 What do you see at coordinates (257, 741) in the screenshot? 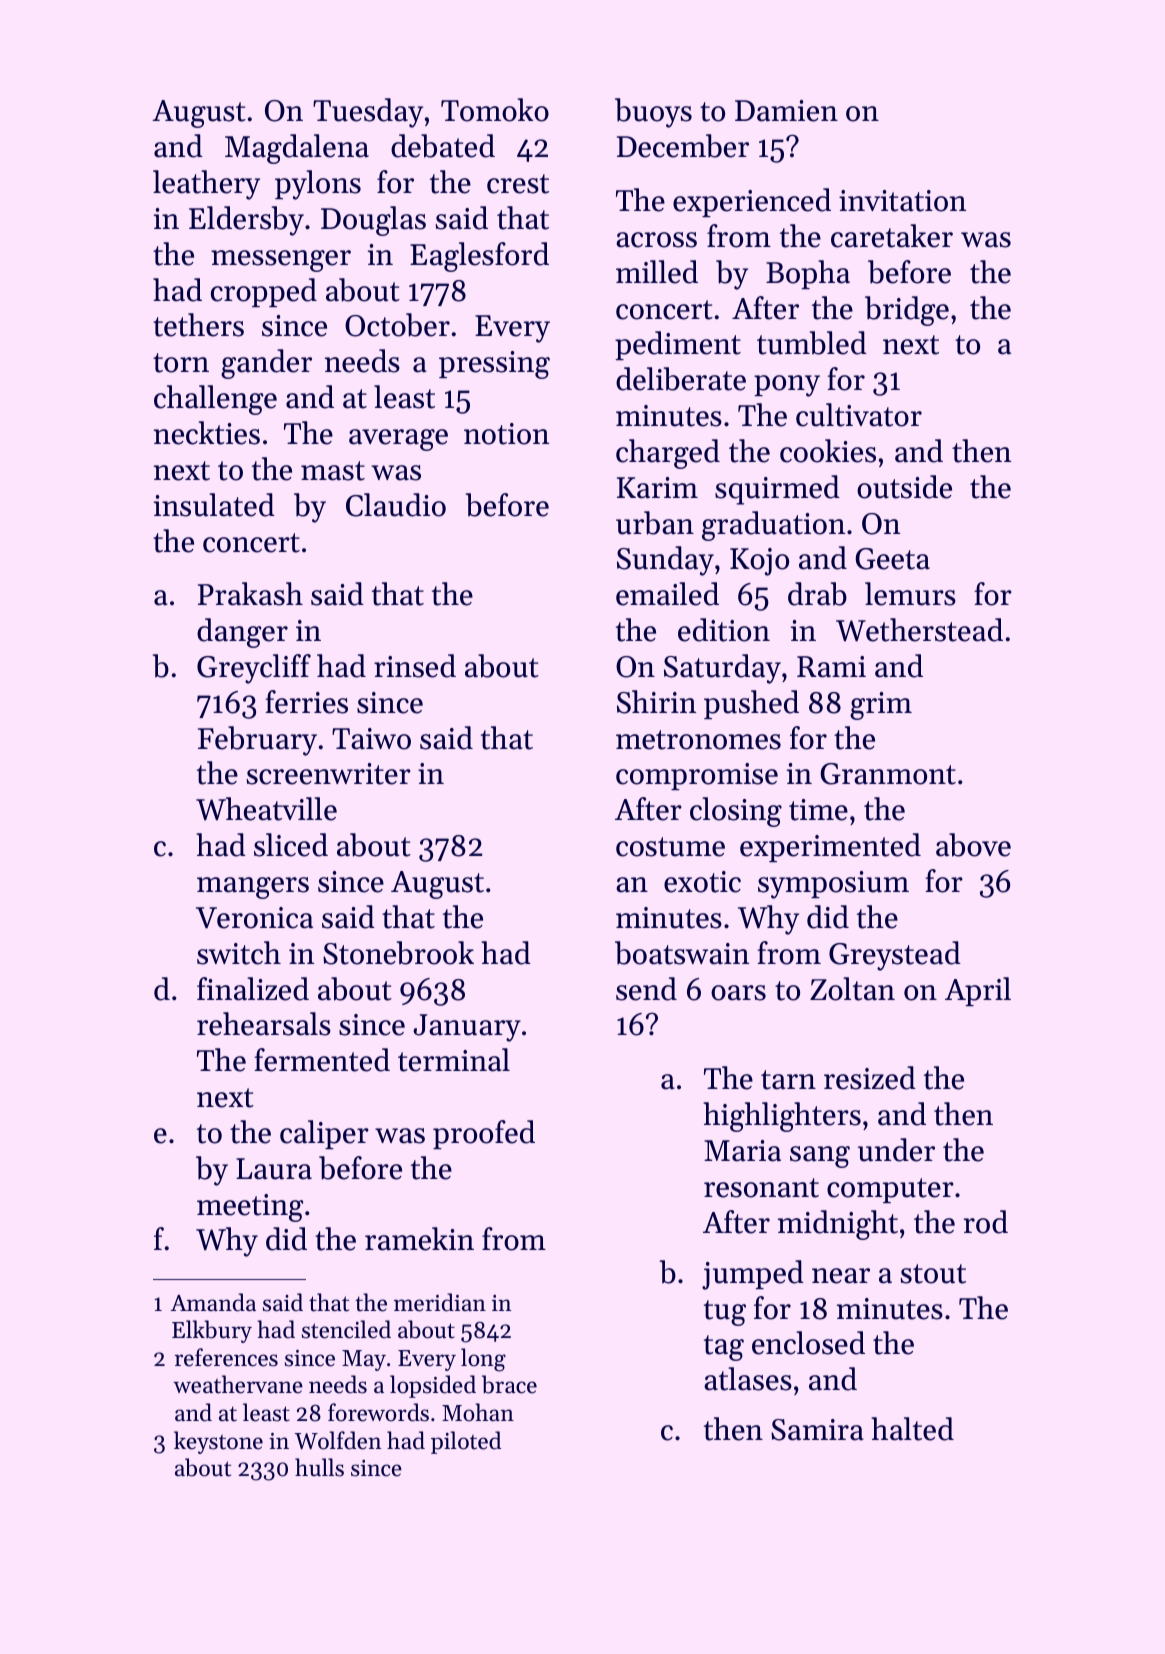
I see `February` at bounding box center [257, 741].
